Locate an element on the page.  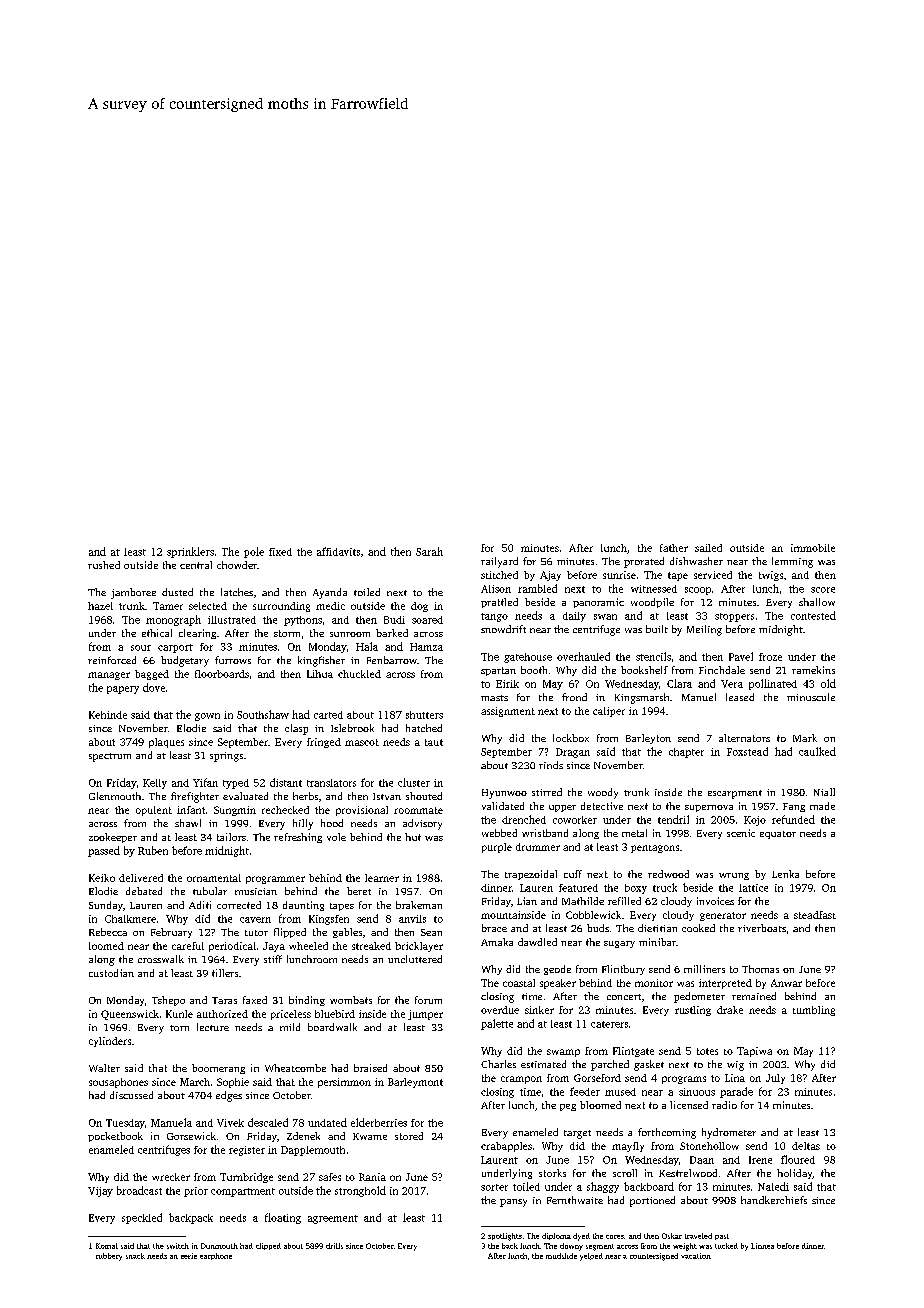
rubbery is located at coordinates (109, 1257).
